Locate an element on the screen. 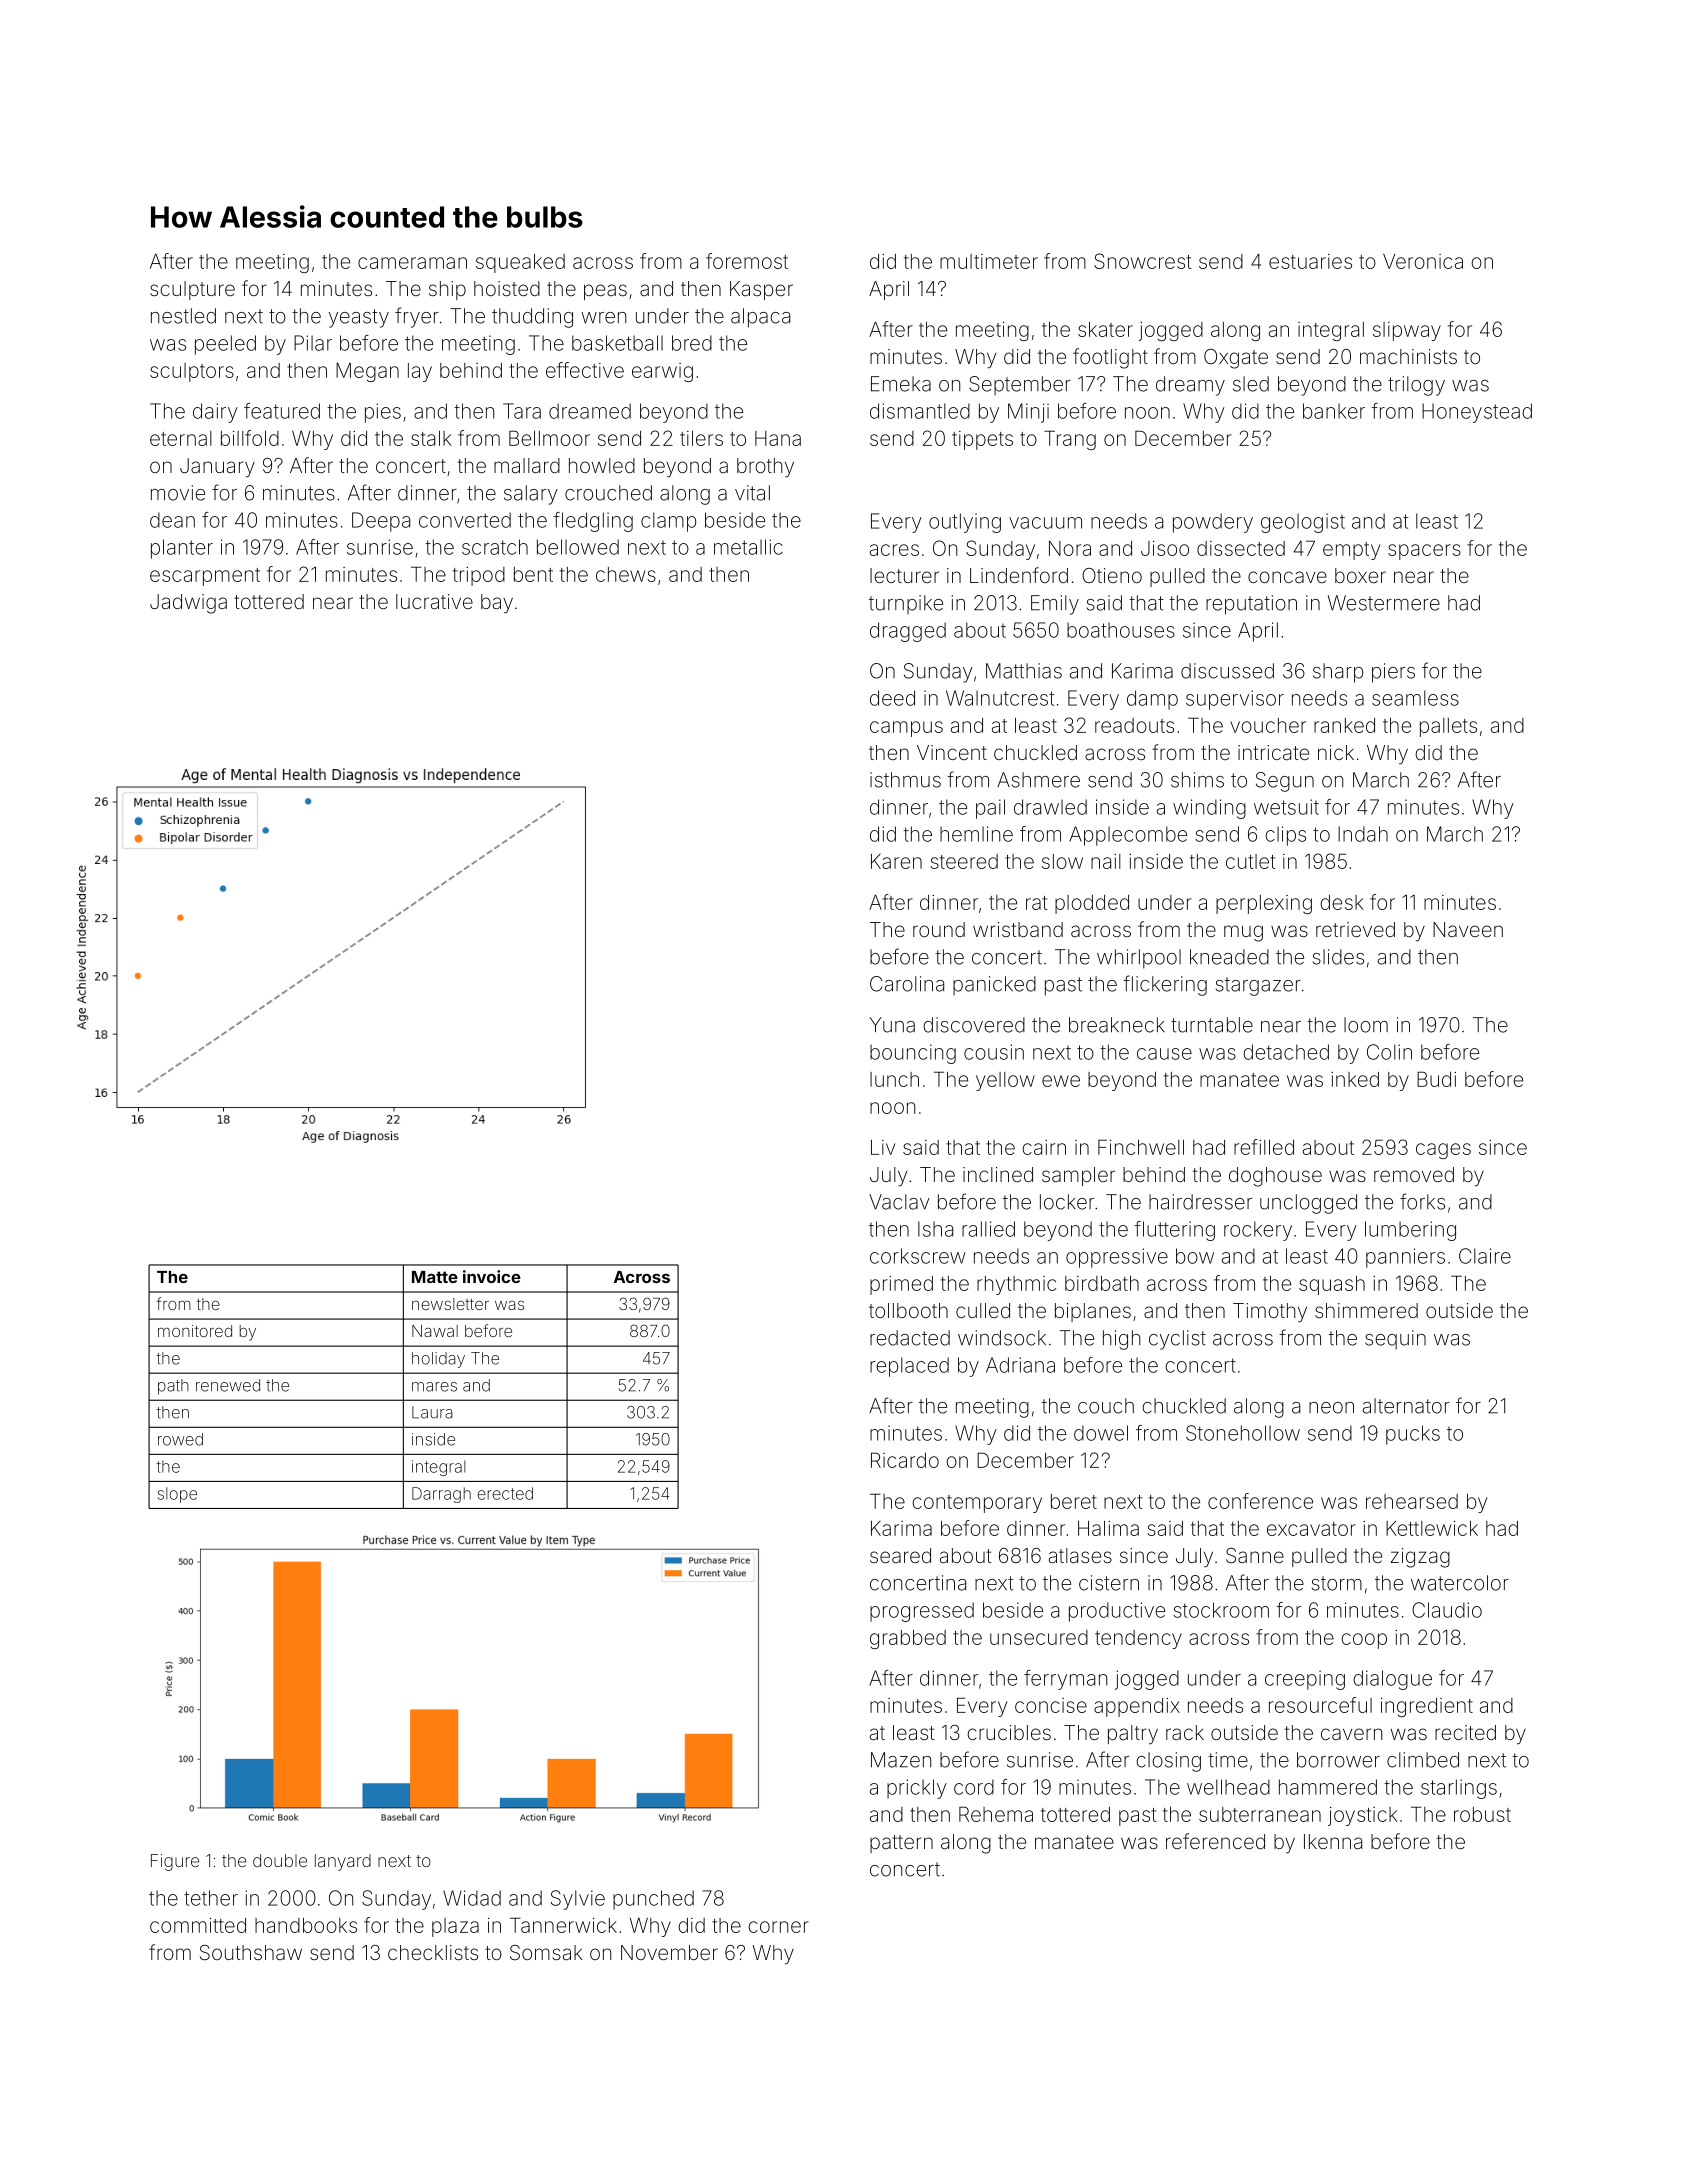  Karen is located at coordinates (896, 861).
